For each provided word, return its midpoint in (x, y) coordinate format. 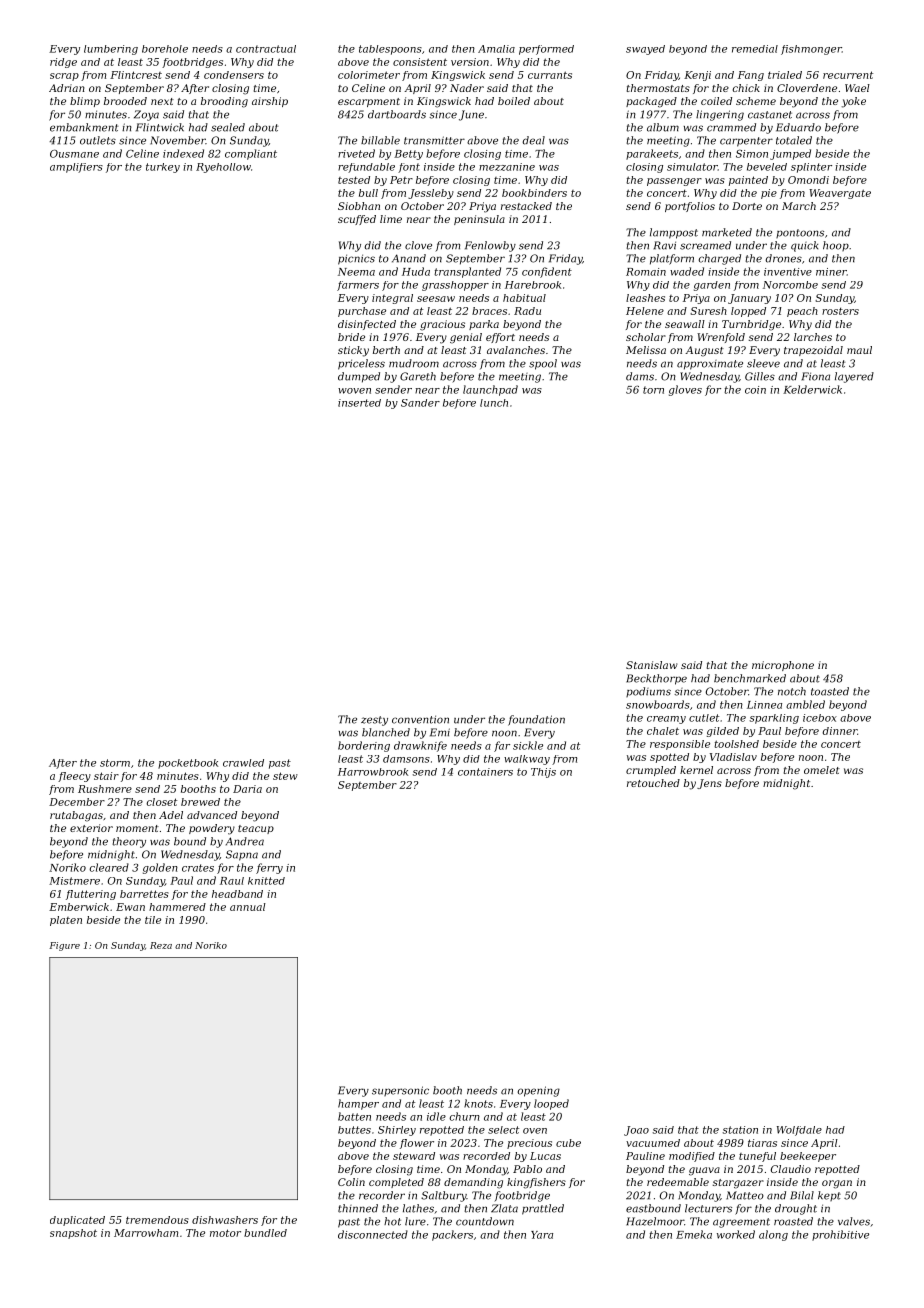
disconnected (373, 1234)
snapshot (73, 1234)
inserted (359, 403)
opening (538, 1091)
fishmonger (811, 50)
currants (550, 75)
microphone (783, 666)
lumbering (111, 50)
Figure (64, 946)
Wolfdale (799, 1131)
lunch (494, 403)
